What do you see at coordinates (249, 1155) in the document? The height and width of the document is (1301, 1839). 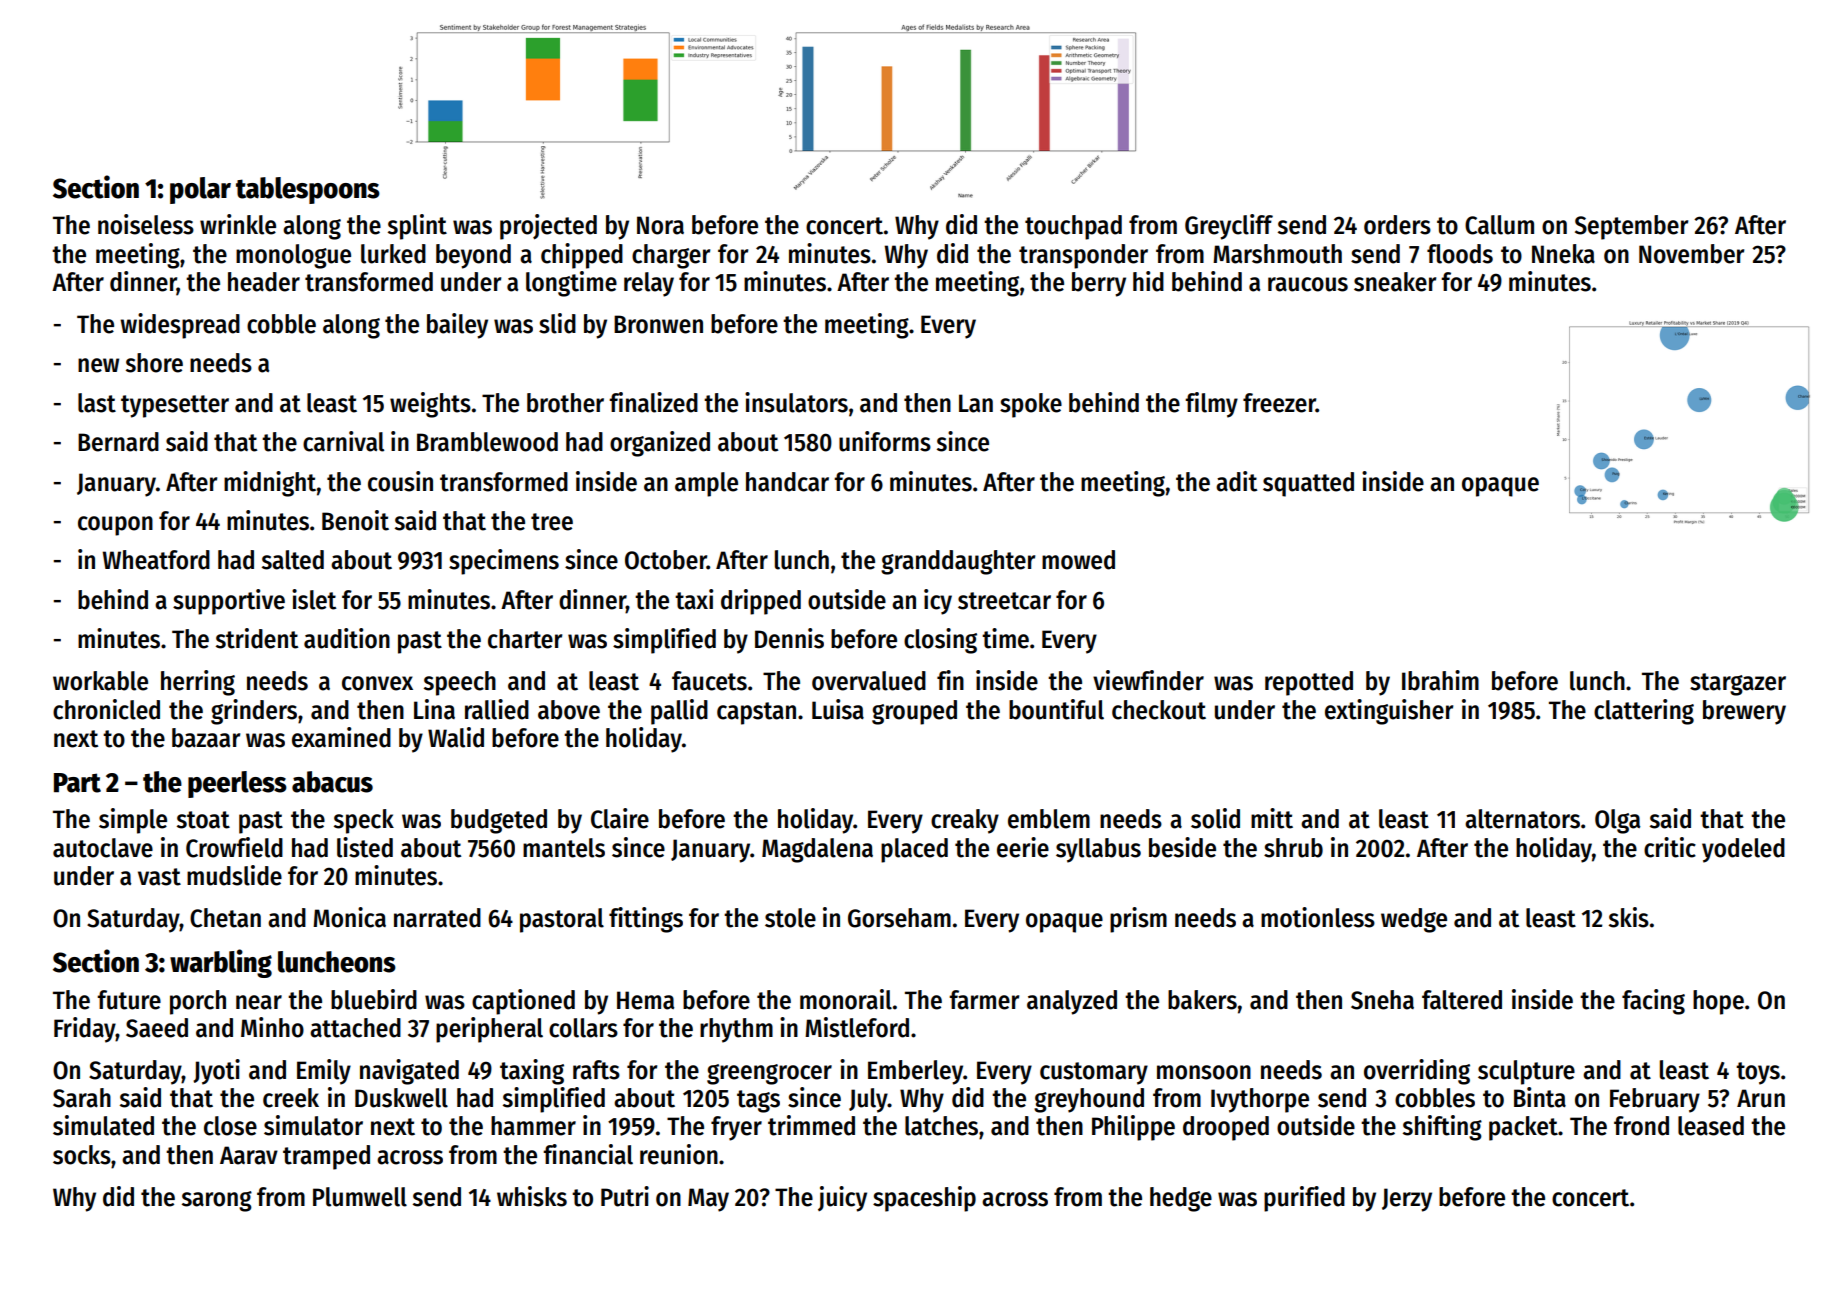 I see `Aarav` at bounding box center [249, 1155].
